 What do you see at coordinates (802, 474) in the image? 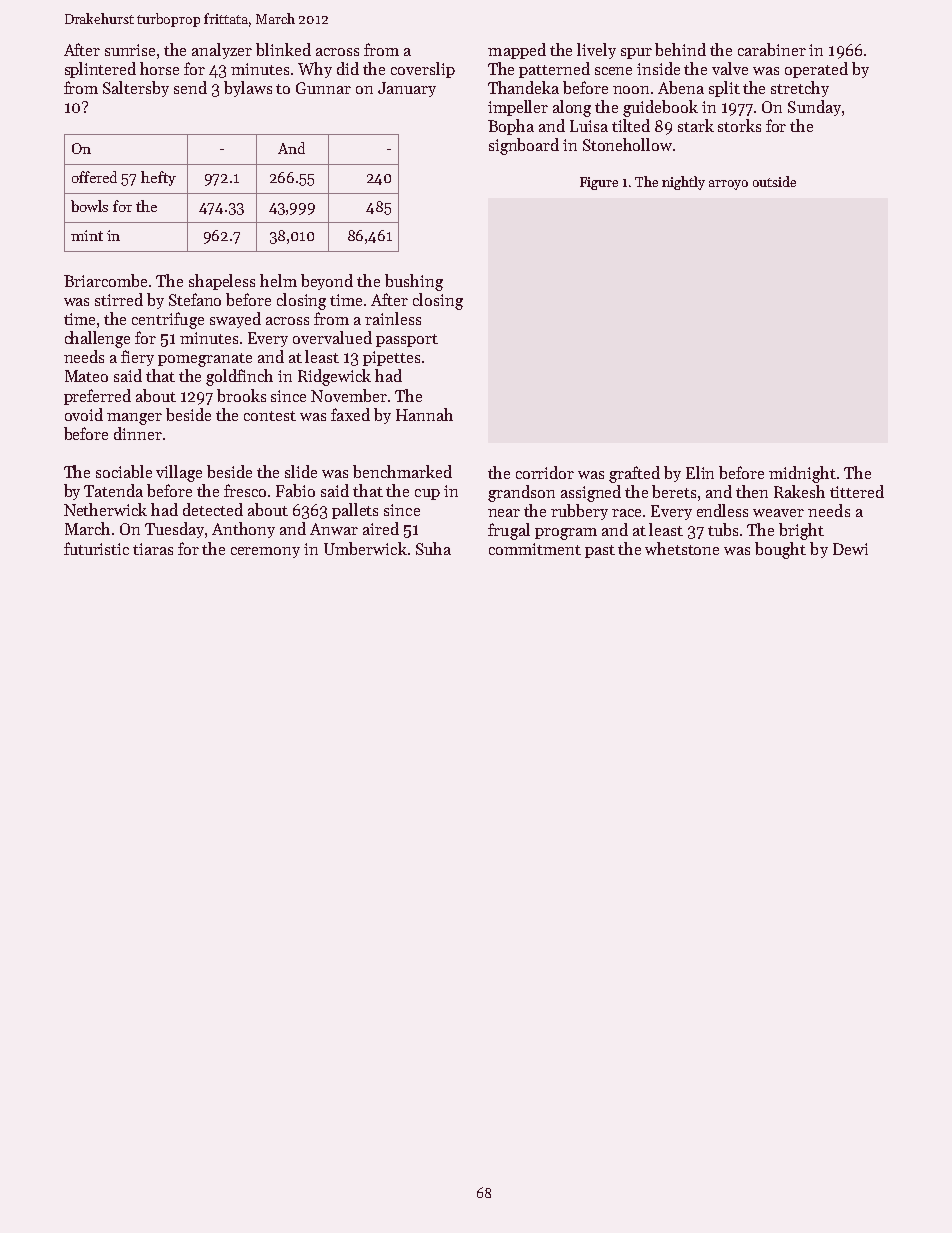
I see `midnight` at bounding box center [802, 474].
